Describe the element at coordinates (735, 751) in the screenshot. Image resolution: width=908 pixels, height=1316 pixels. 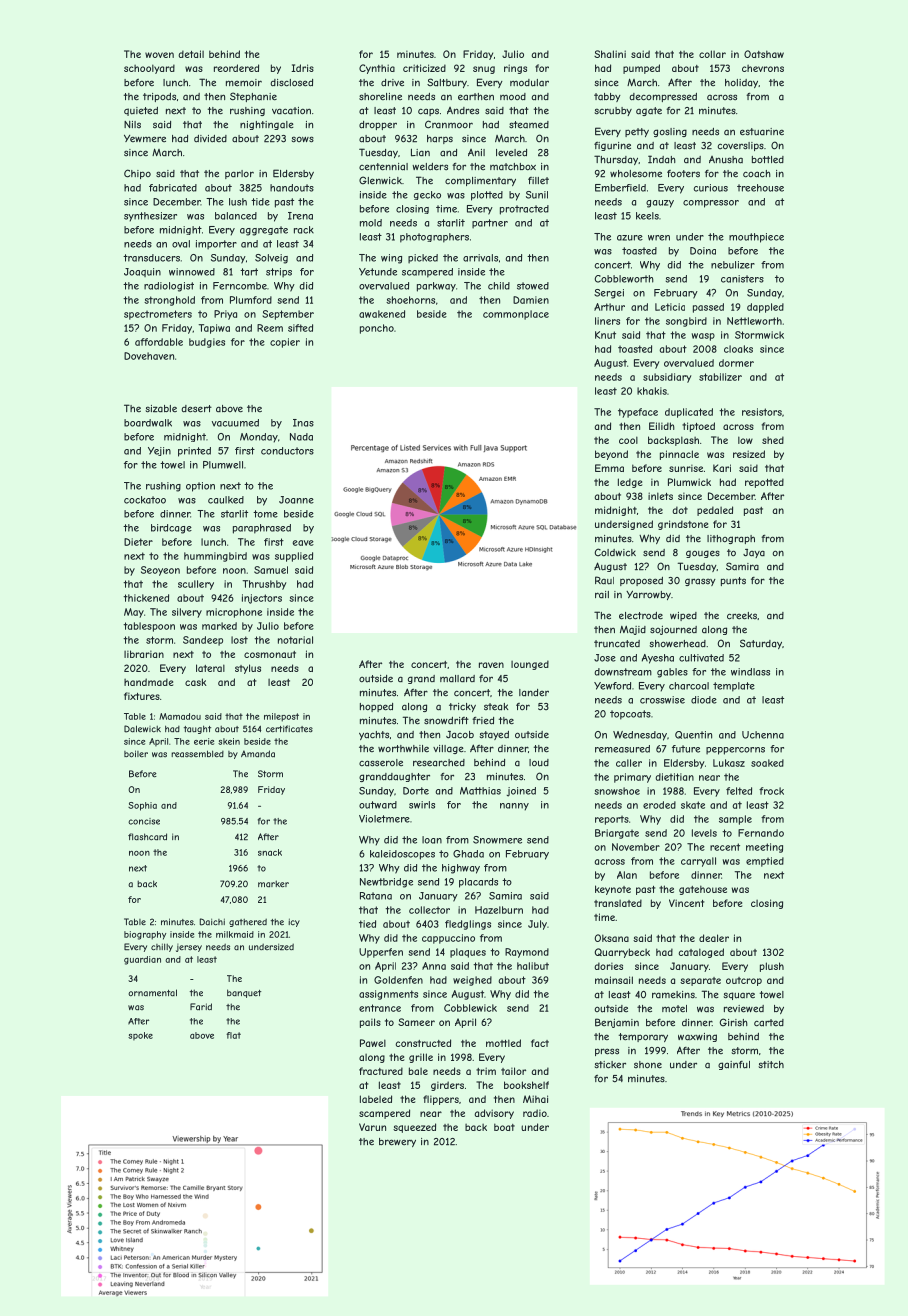
I see `peppercorns` at that location.
